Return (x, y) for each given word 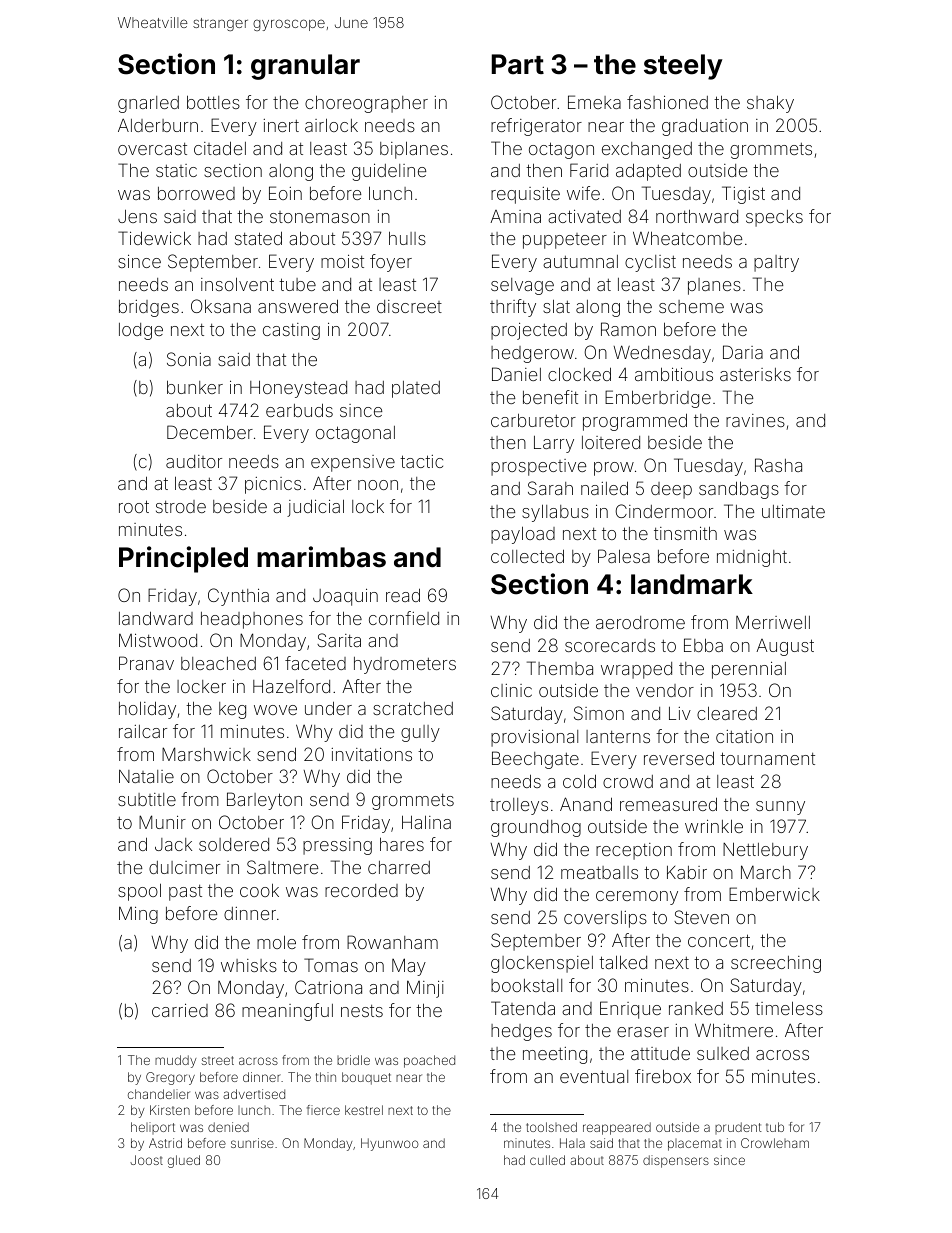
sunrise (252, 1143)
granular (305, 67)
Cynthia (238, 597)
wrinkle (714, 826)
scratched (413, 708)
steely (683, 67)
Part (518, 64)
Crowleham (775, 1143)
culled (547, 1160)
